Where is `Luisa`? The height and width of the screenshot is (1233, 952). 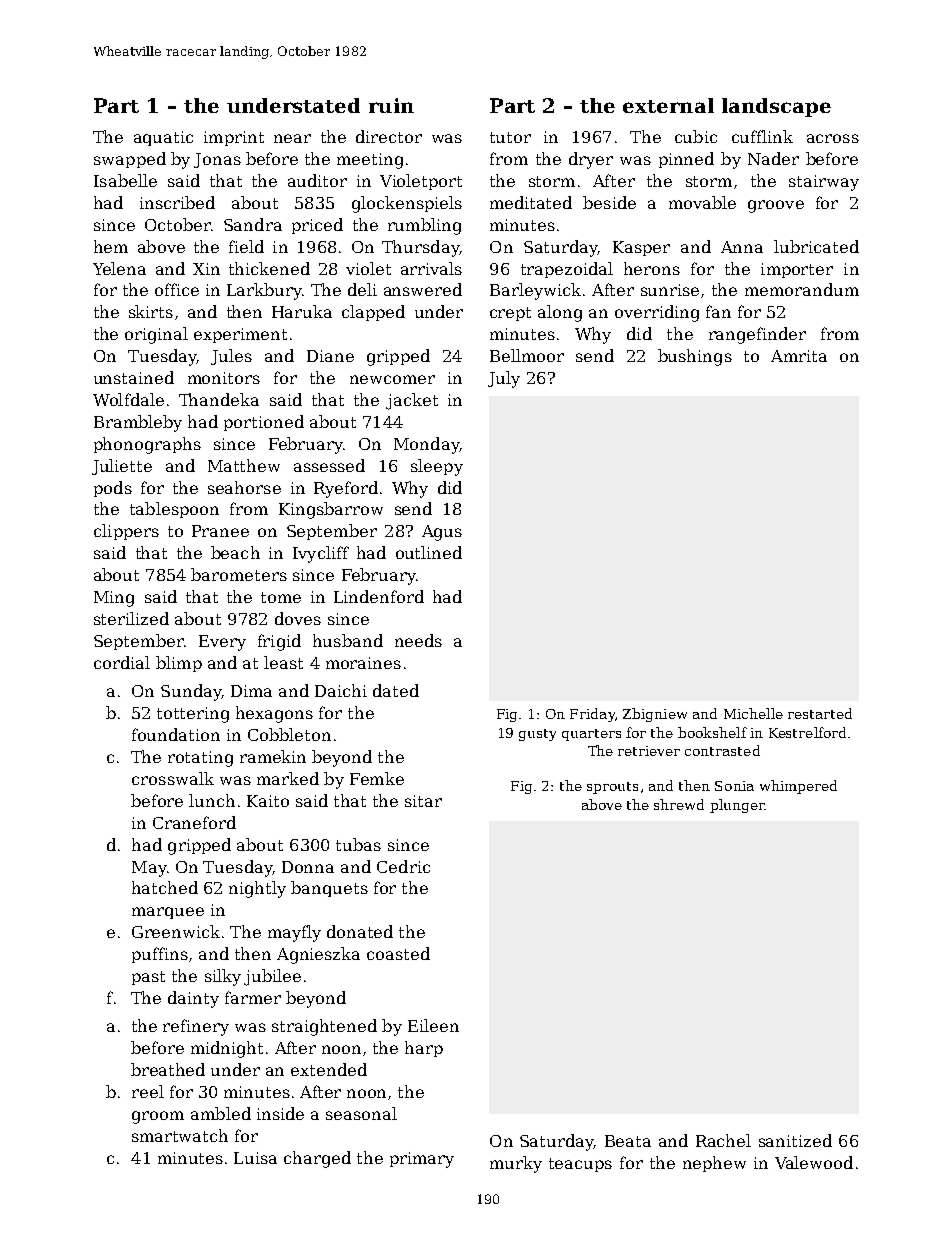
Luisa is located at coordinates (255, 1158).
